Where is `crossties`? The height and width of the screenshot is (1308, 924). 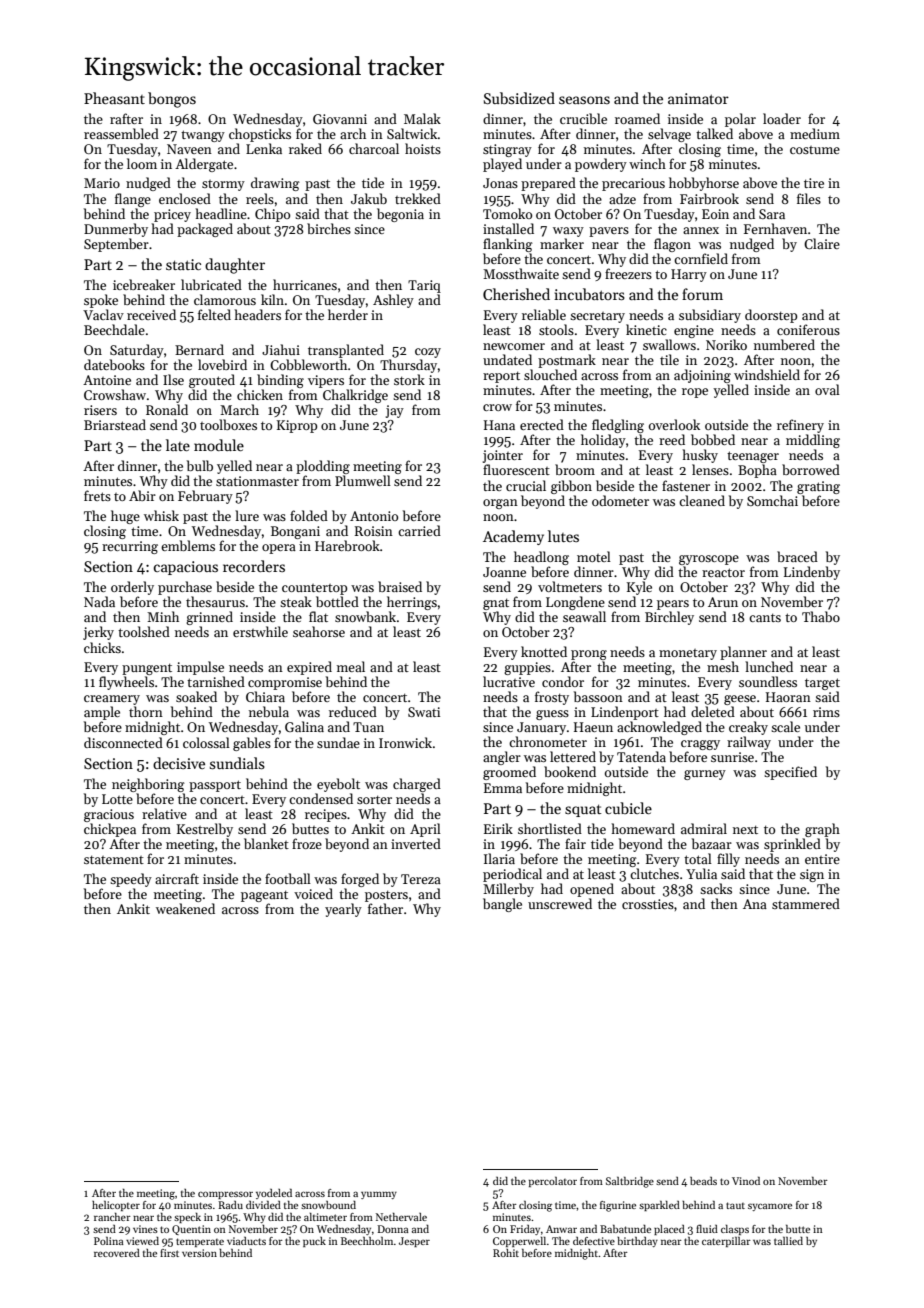
crossties is located at coordinates (648, 904).
